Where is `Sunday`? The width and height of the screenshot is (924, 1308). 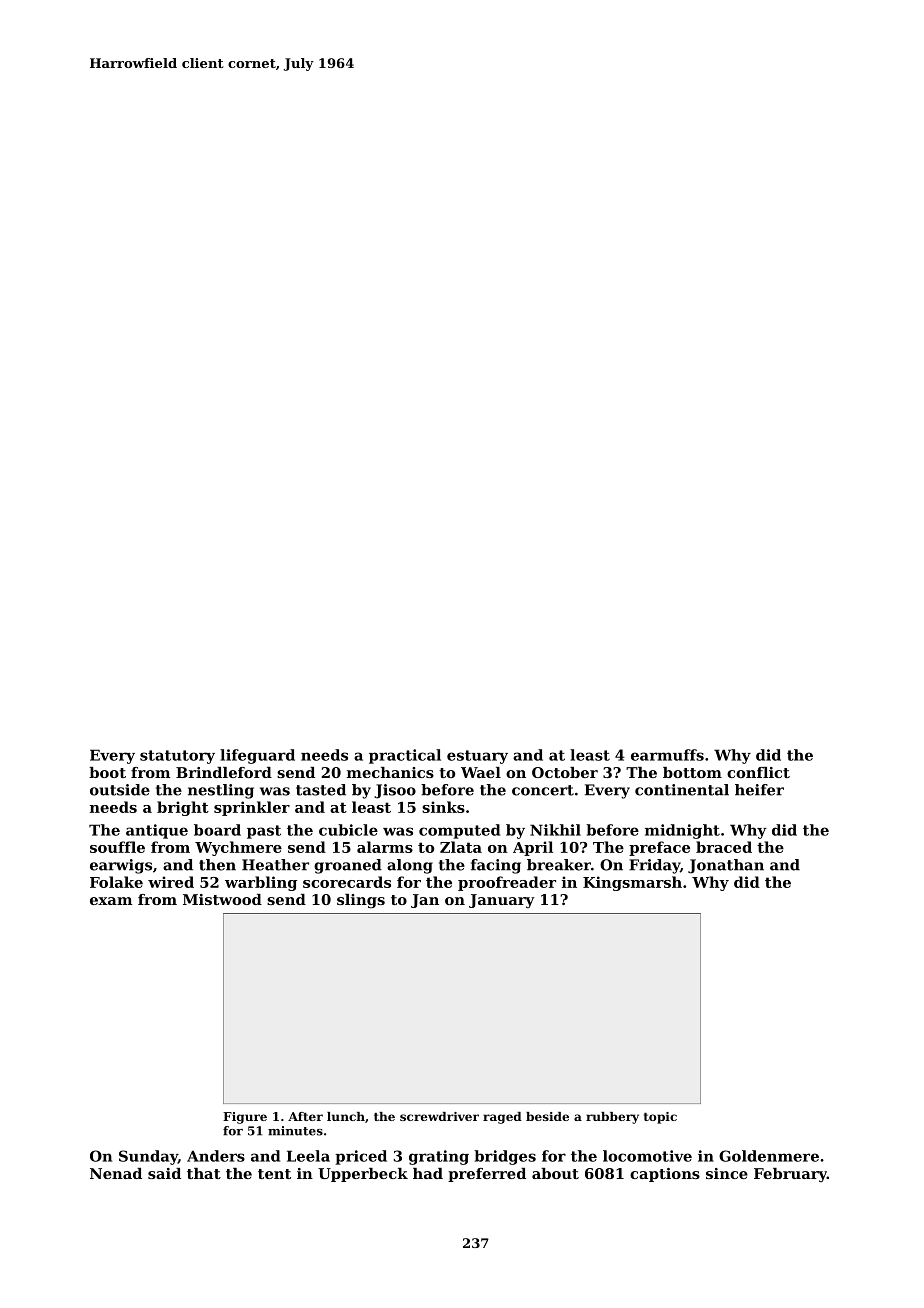 Sunday is located at coordinates (148, 1157).
